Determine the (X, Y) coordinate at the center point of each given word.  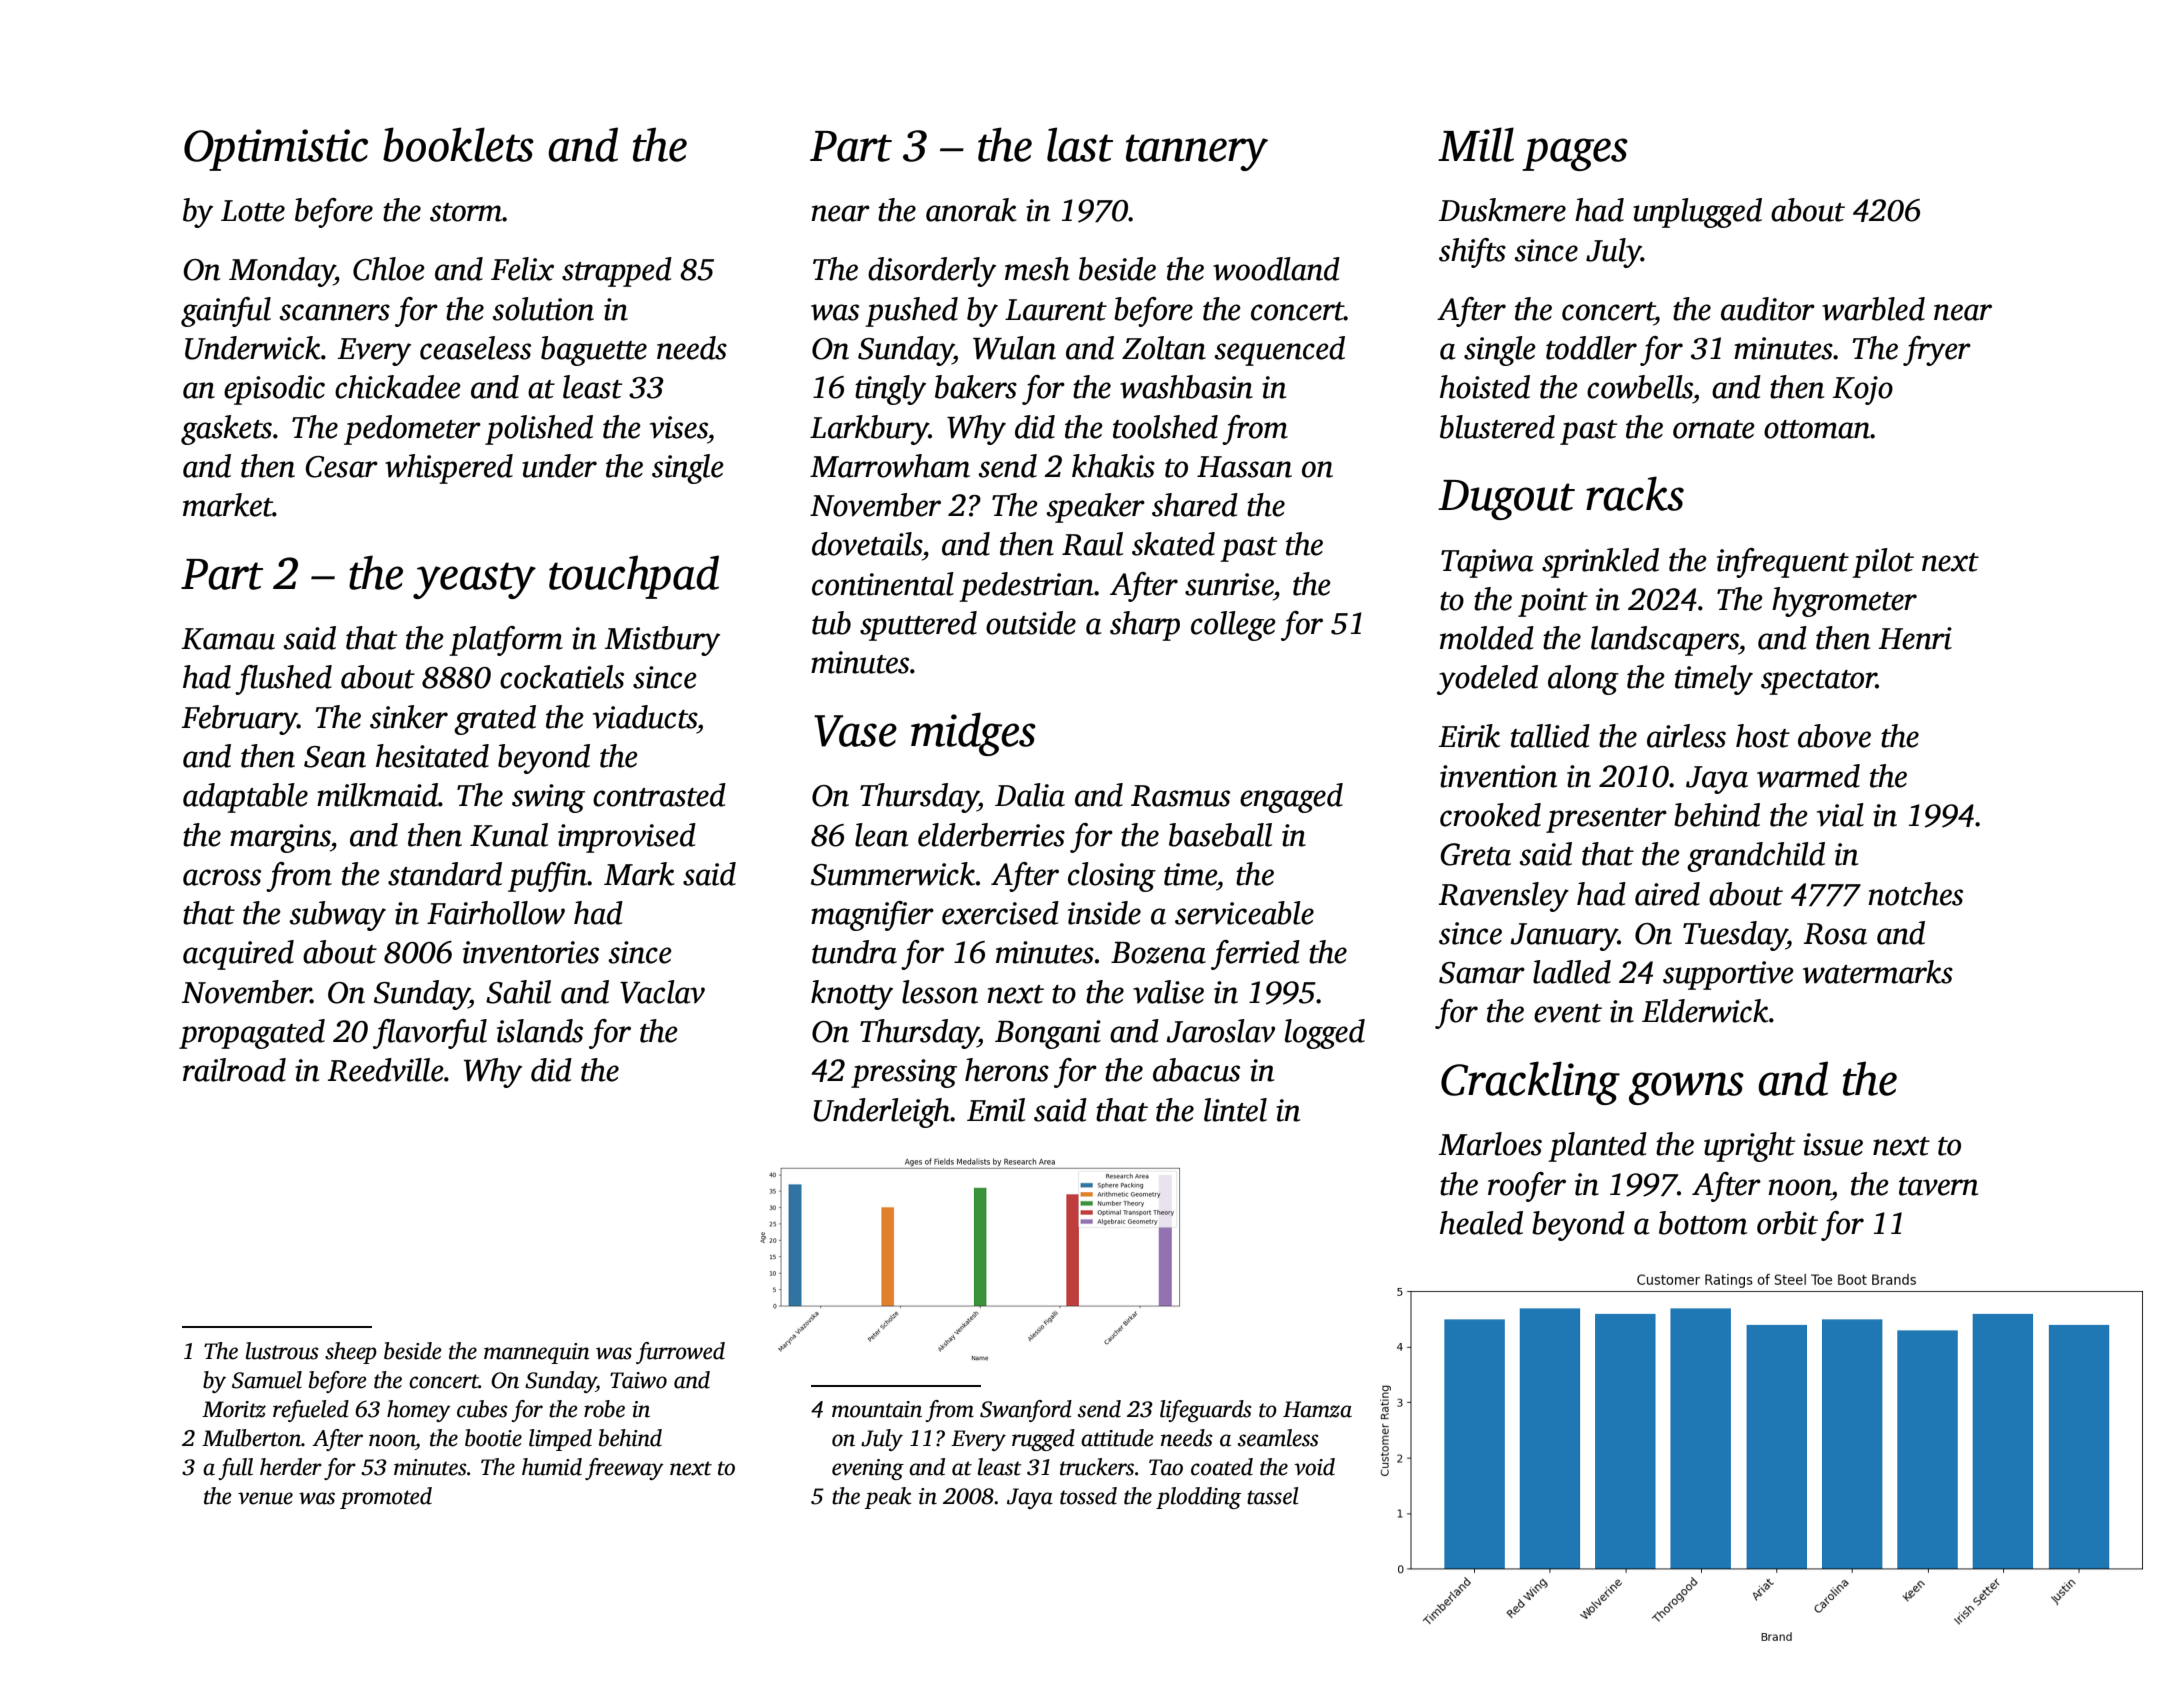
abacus (1196, 1070)
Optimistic (276, 150)
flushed (283, 680)
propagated (252, 1034)
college (1233, 626)
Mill (1476, 144)
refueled (311, 1411)
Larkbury (869, 430)
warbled (1873, 309)
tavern (1938, 1186)
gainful (226, 312)
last (1080, 144)
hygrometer (1844, 602)
